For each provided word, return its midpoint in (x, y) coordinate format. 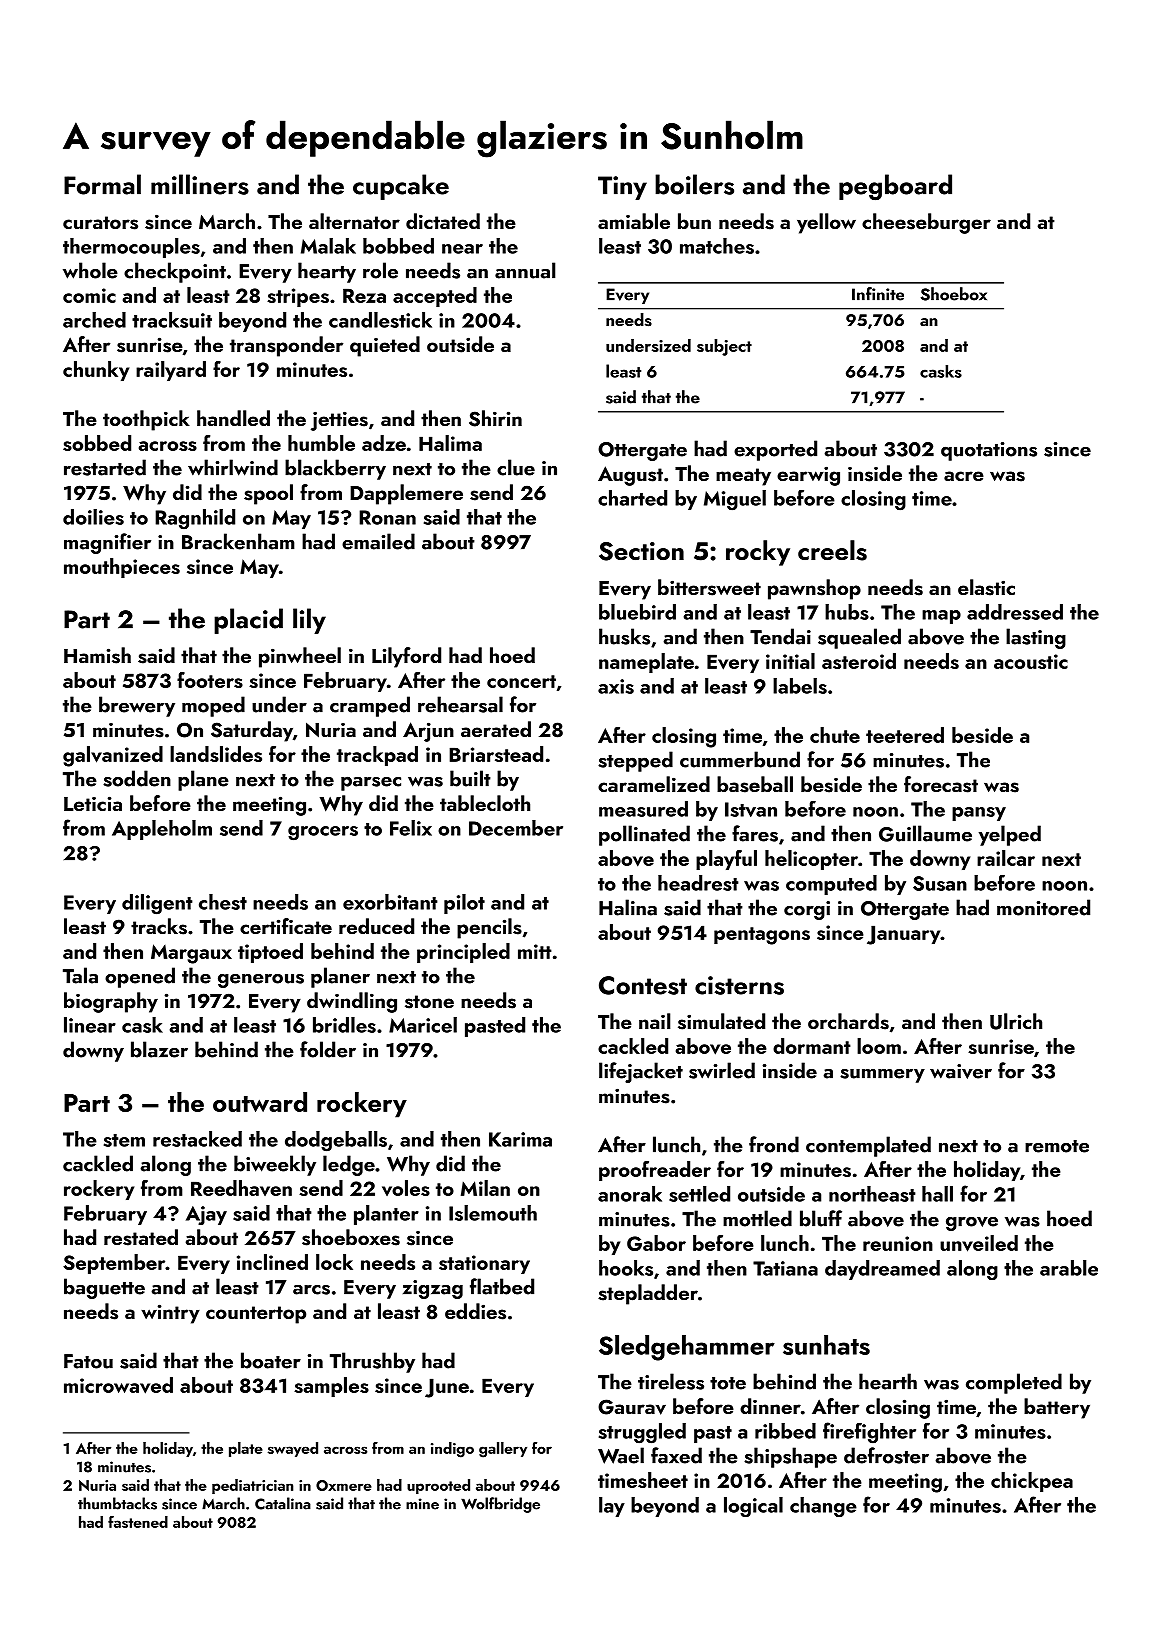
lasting (1036, 638)
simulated (721, 1021)
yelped (1010, 835)
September (114, 1264)
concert (521, 681)
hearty (327, 272)
